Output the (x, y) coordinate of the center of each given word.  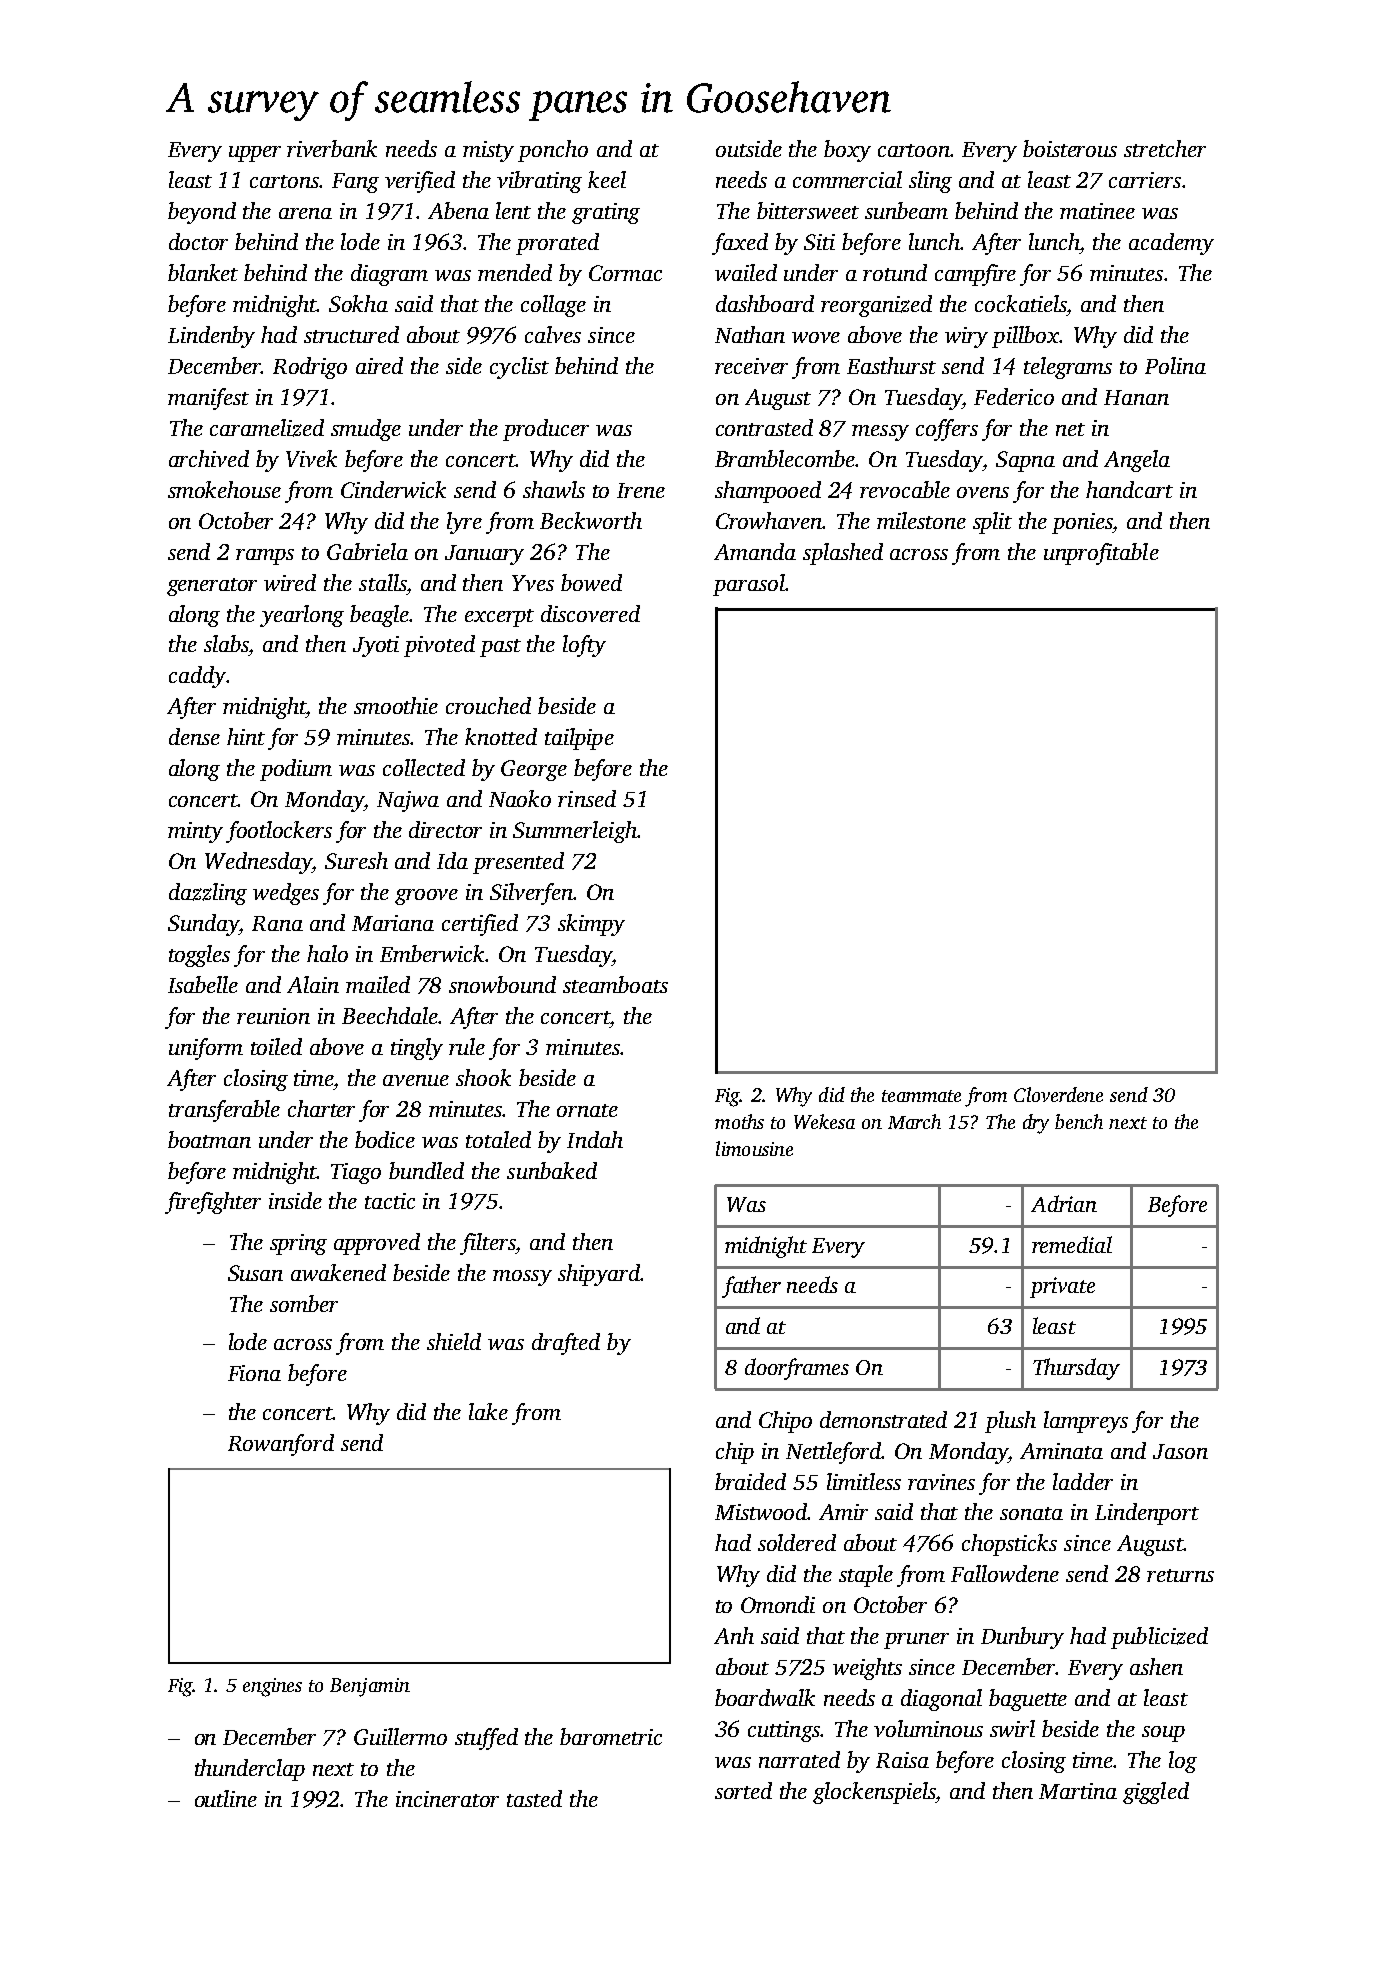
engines (272, 1687)
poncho (553, 151)
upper (255, 154)
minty (195, 832)
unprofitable (1101, 554)
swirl (1012, 1728)
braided (750, 1481)
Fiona (254, 1373)
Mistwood (761, 1511)
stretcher (1165, 148)
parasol (749, 585)
